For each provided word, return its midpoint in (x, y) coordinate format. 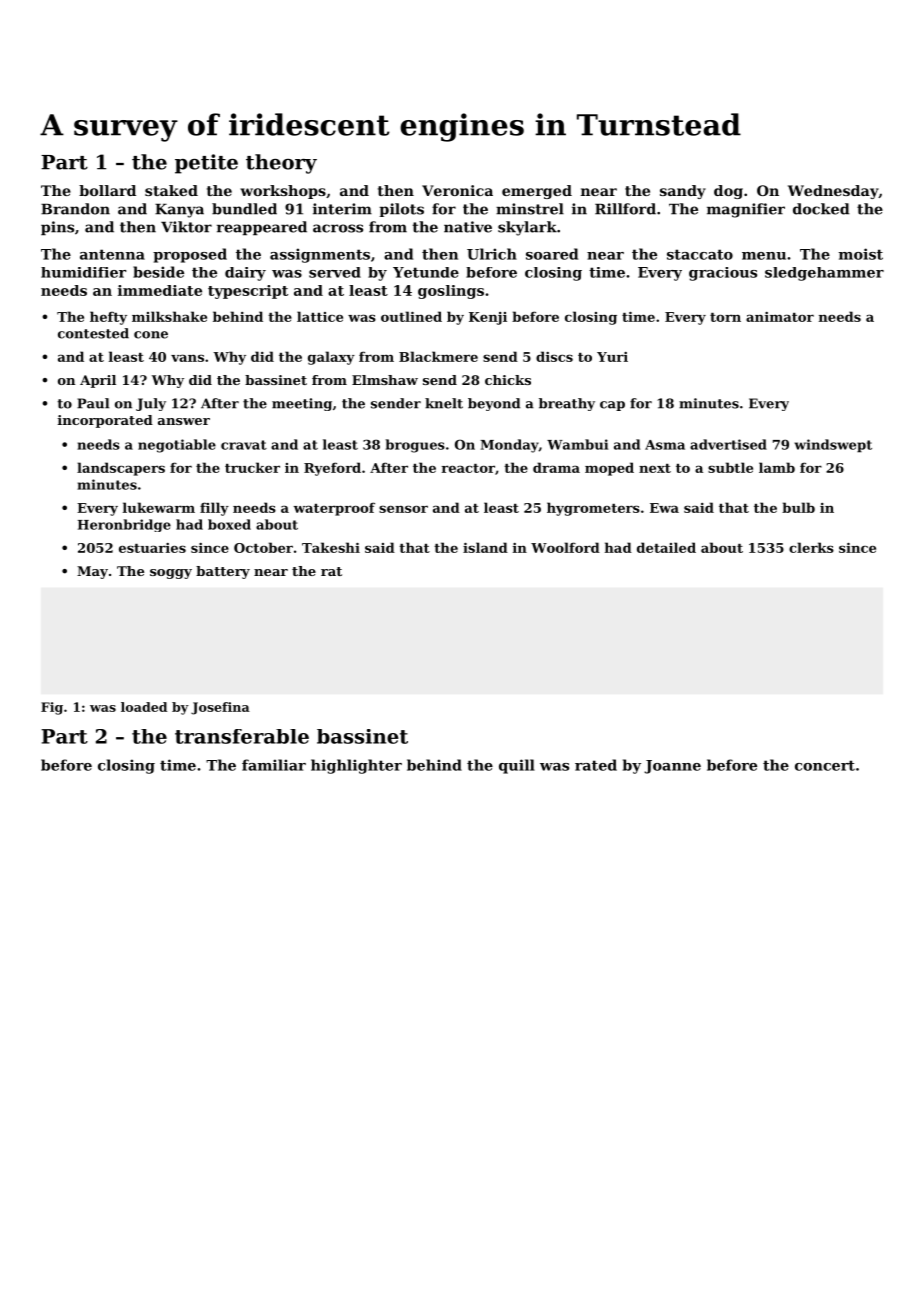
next (655, 468)
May (92, 572)
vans (187, 358)
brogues (415, 446)
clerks (811, 547)
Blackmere (438, 356)
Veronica (457, 190)
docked (821, 209)
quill (517, 766)
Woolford (565, 547)
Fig (52, 708)
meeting (302, 404)
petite (206, 164)
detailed (666, 547)
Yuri (612, 357)
